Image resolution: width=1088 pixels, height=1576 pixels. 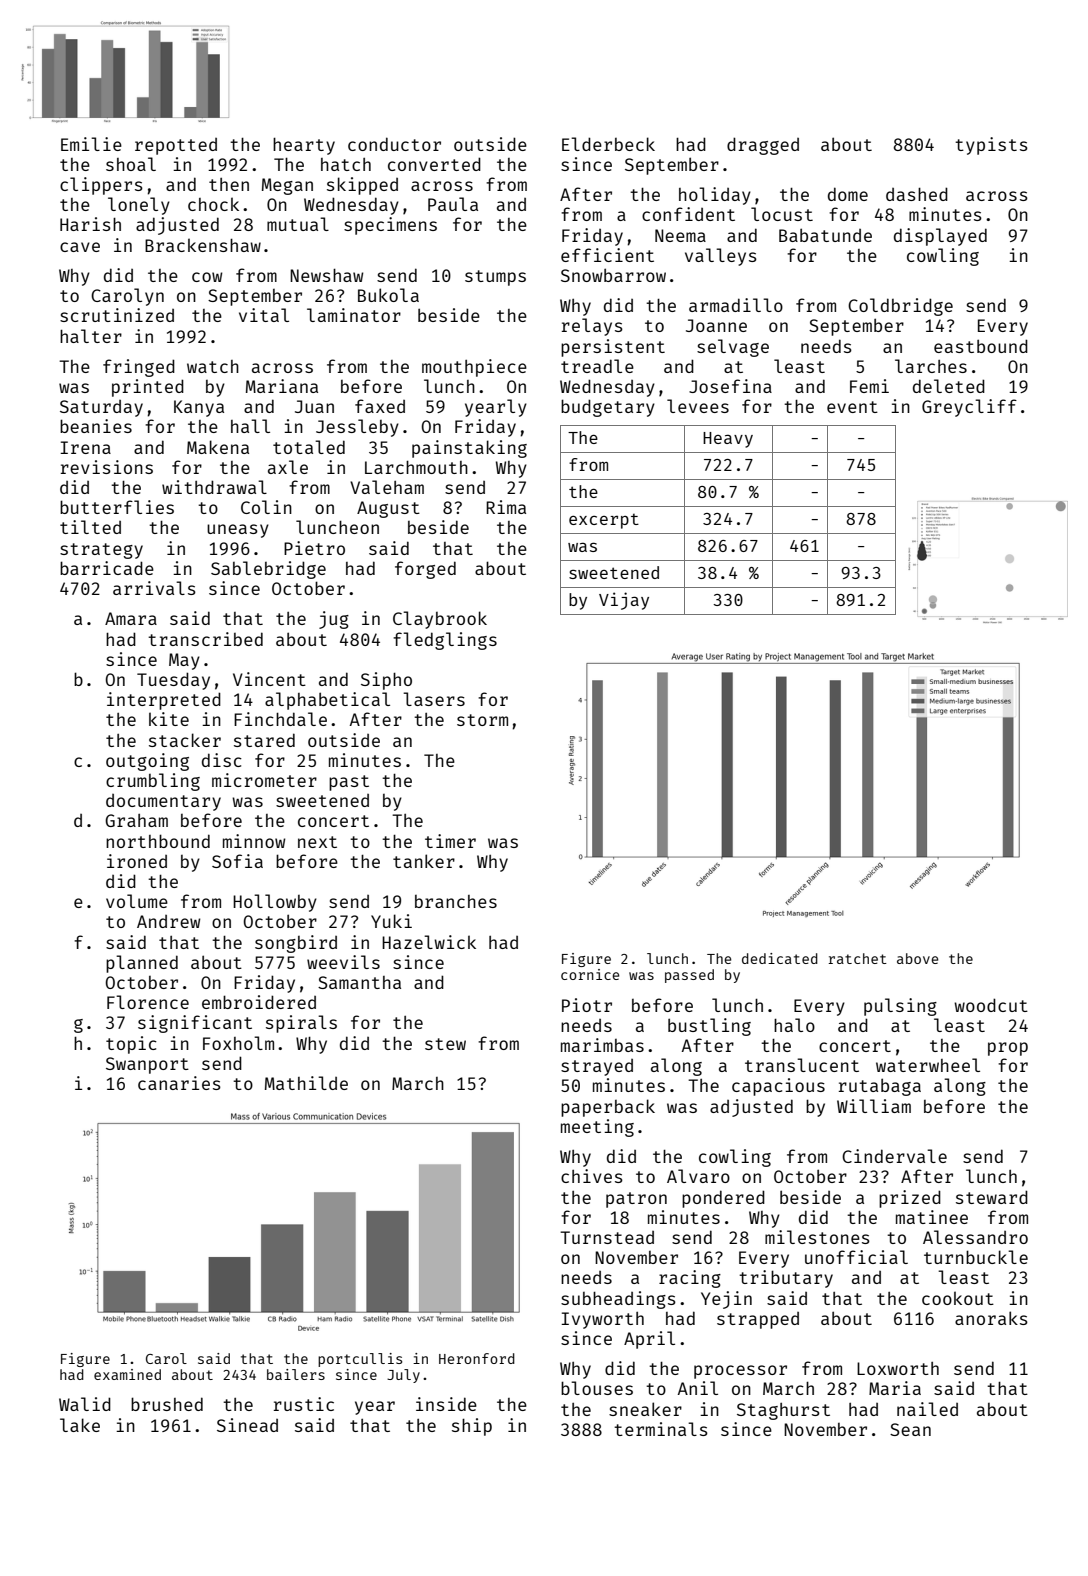 What do you see at coordinates (969, 408) in the screenshot?
I see `Greycliff` at bounding box center [969, 408].
